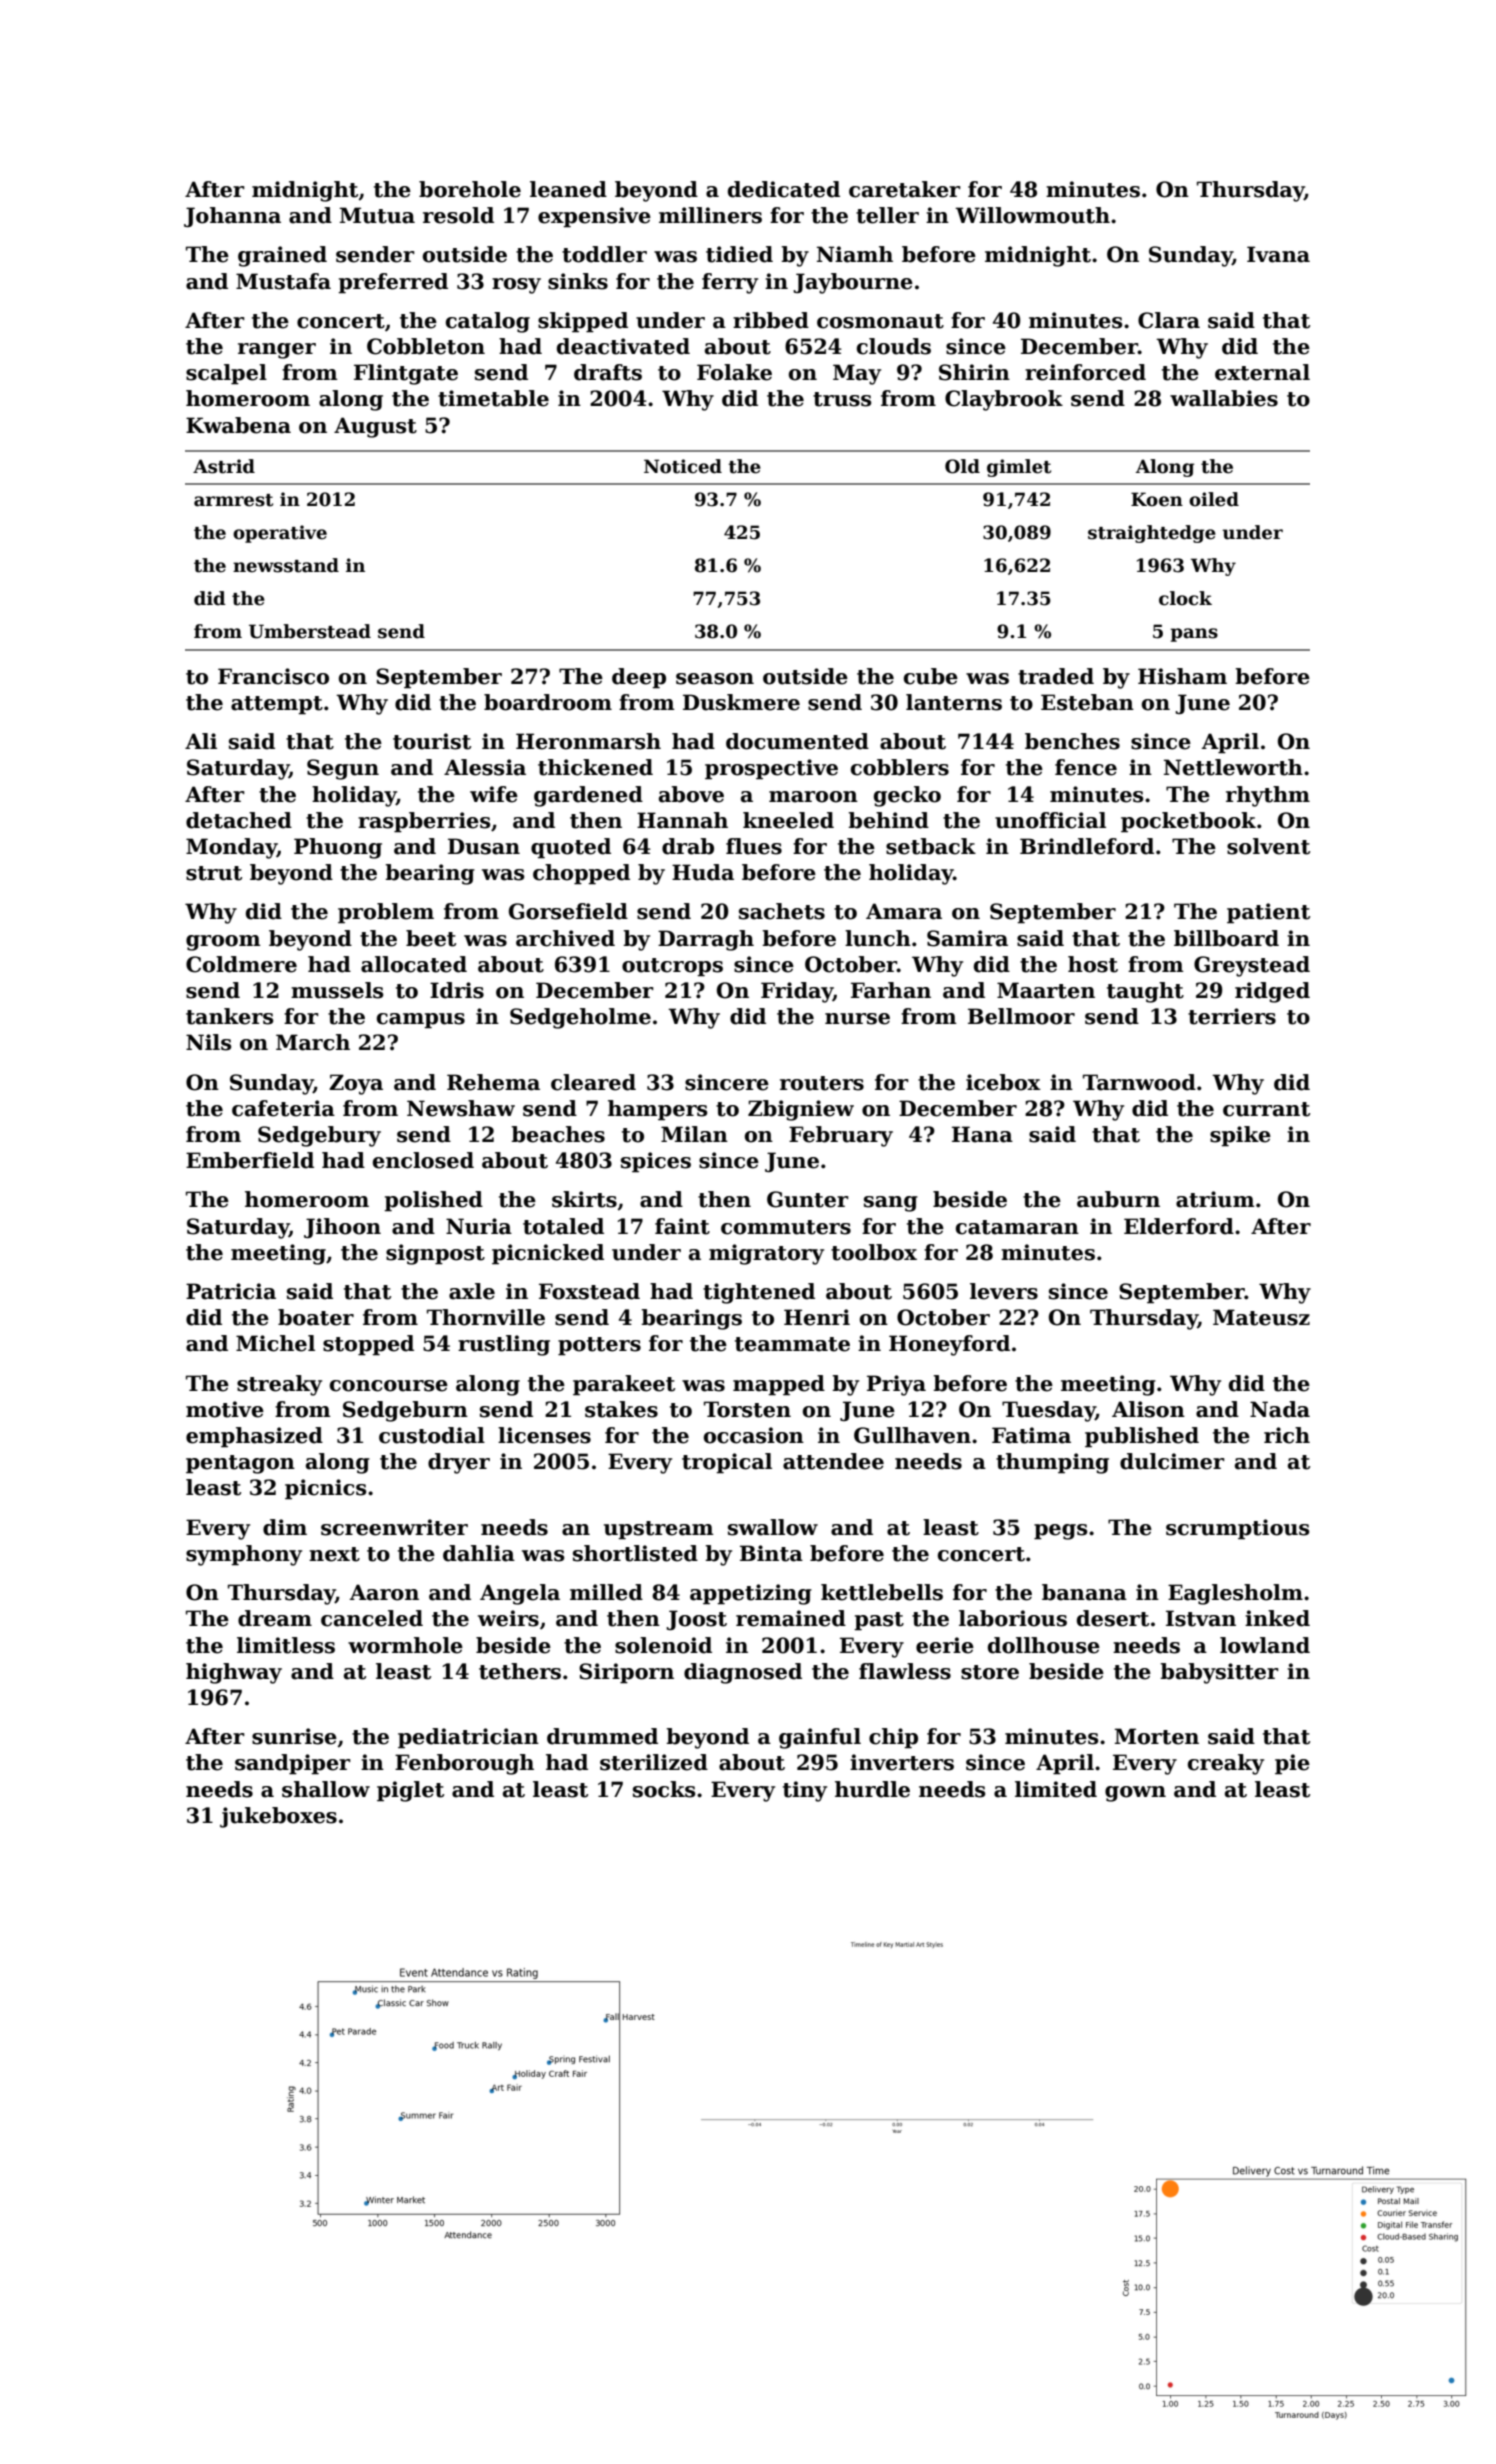 This screenshot has width=1496, height=2464. What do you see at coordinates (905, 189) in the screenshot?
I see `caretaker` at bounding box center [905, 189].
